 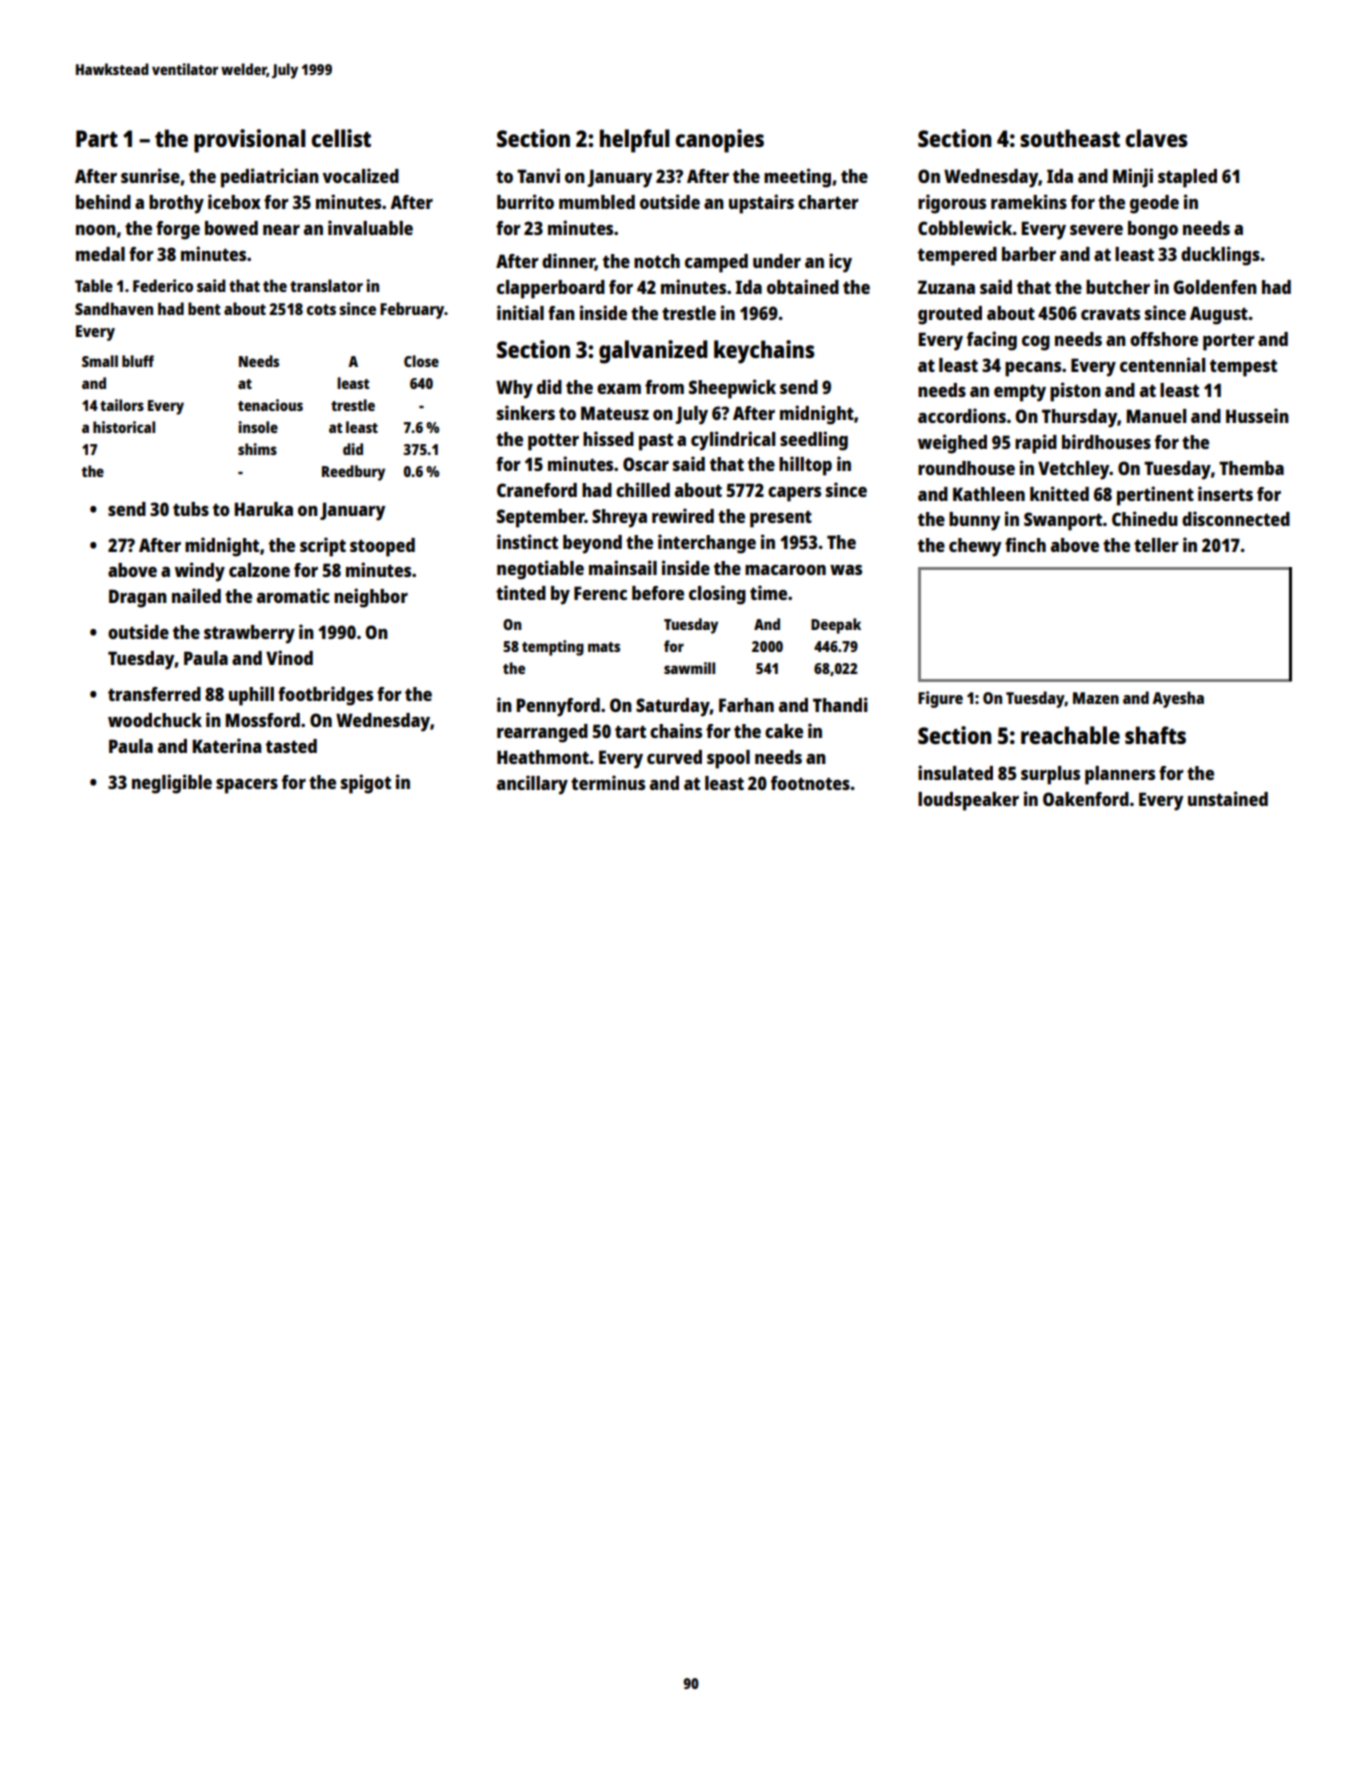 I want to click on cots, so click(x=321, y=309).
